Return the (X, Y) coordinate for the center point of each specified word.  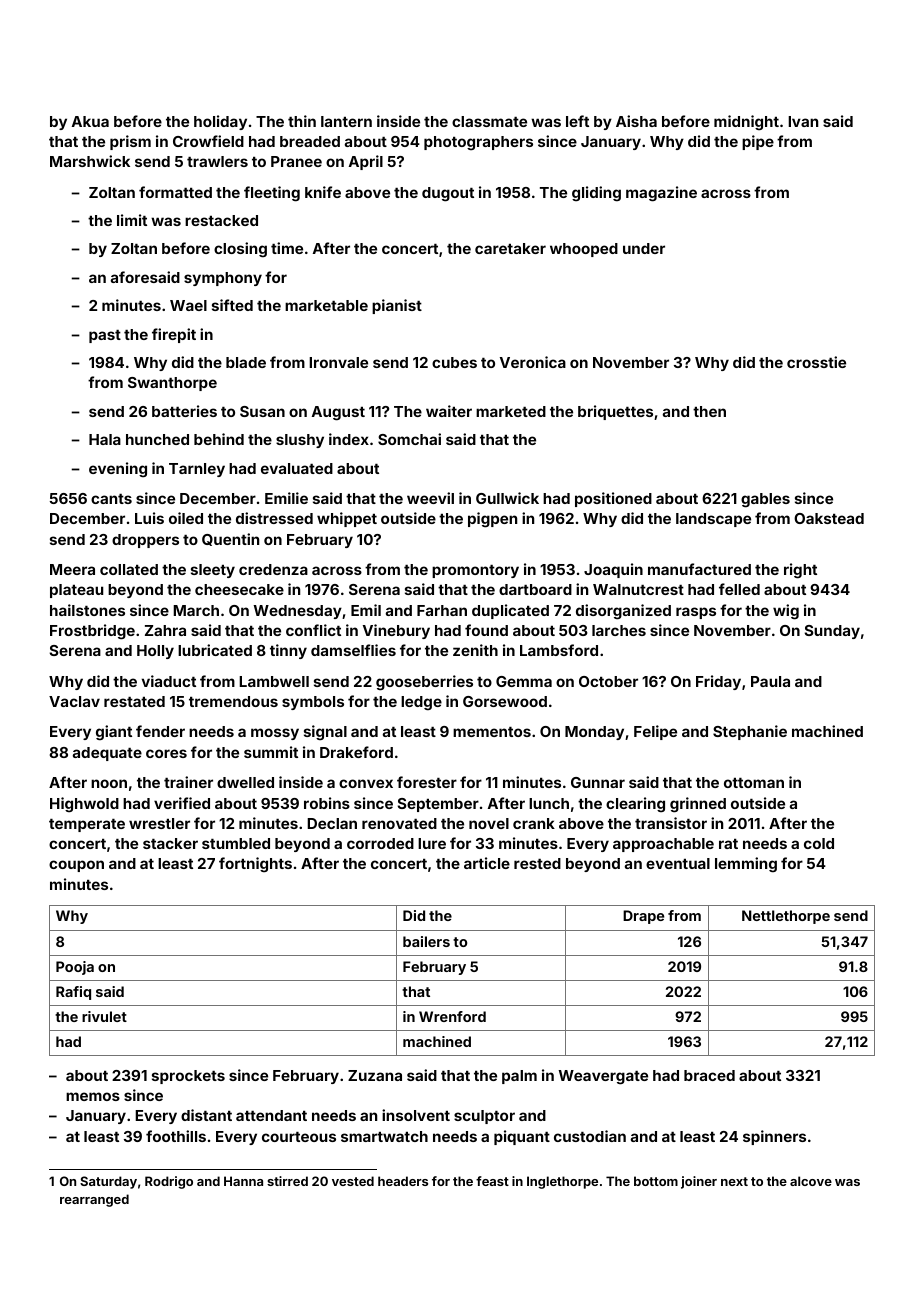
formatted (175, 192)
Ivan (803, 121)
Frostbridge (92, 632)
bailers (426, 941)
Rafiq (73, 993)
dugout (448, 194)
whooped (584, 250)
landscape (713, 520)
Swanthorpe (172, 384)
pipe (758, 142)
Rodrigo (169, 1182)
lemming (746, 865)
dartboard (535, 589)
